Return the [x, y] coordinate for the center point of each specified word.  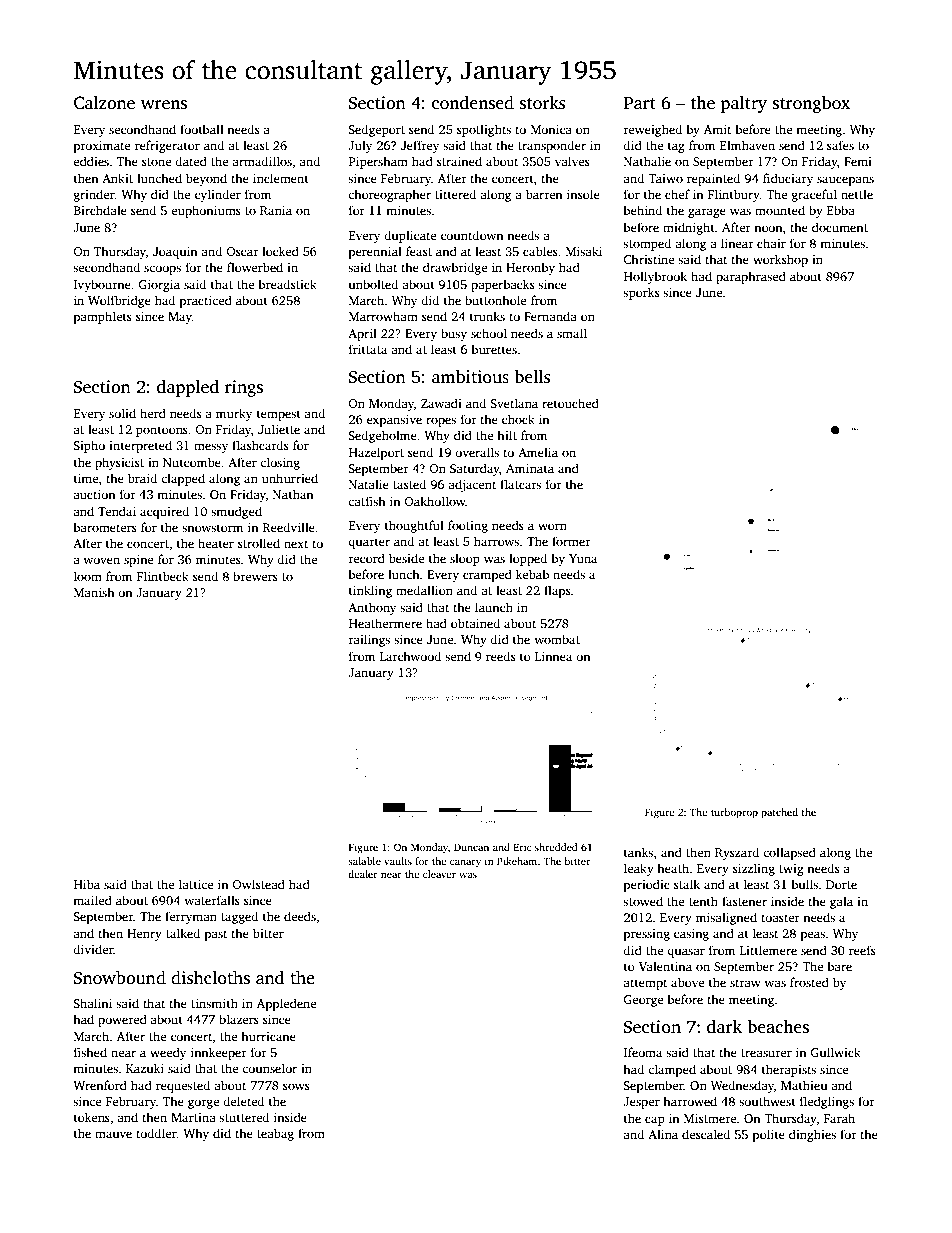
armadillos [262, 161]
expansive [394, 421]
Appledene [286, 1004]
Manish [94, 592]
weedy [168, 1053]
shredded [556, 847]
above [687, 982]
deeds [300, 916]
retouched [570, 403]
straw [745, 983]
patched [779, 813]
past [215, 935]
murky [234, 414]
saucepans [845, 181]
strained [459, 161]
